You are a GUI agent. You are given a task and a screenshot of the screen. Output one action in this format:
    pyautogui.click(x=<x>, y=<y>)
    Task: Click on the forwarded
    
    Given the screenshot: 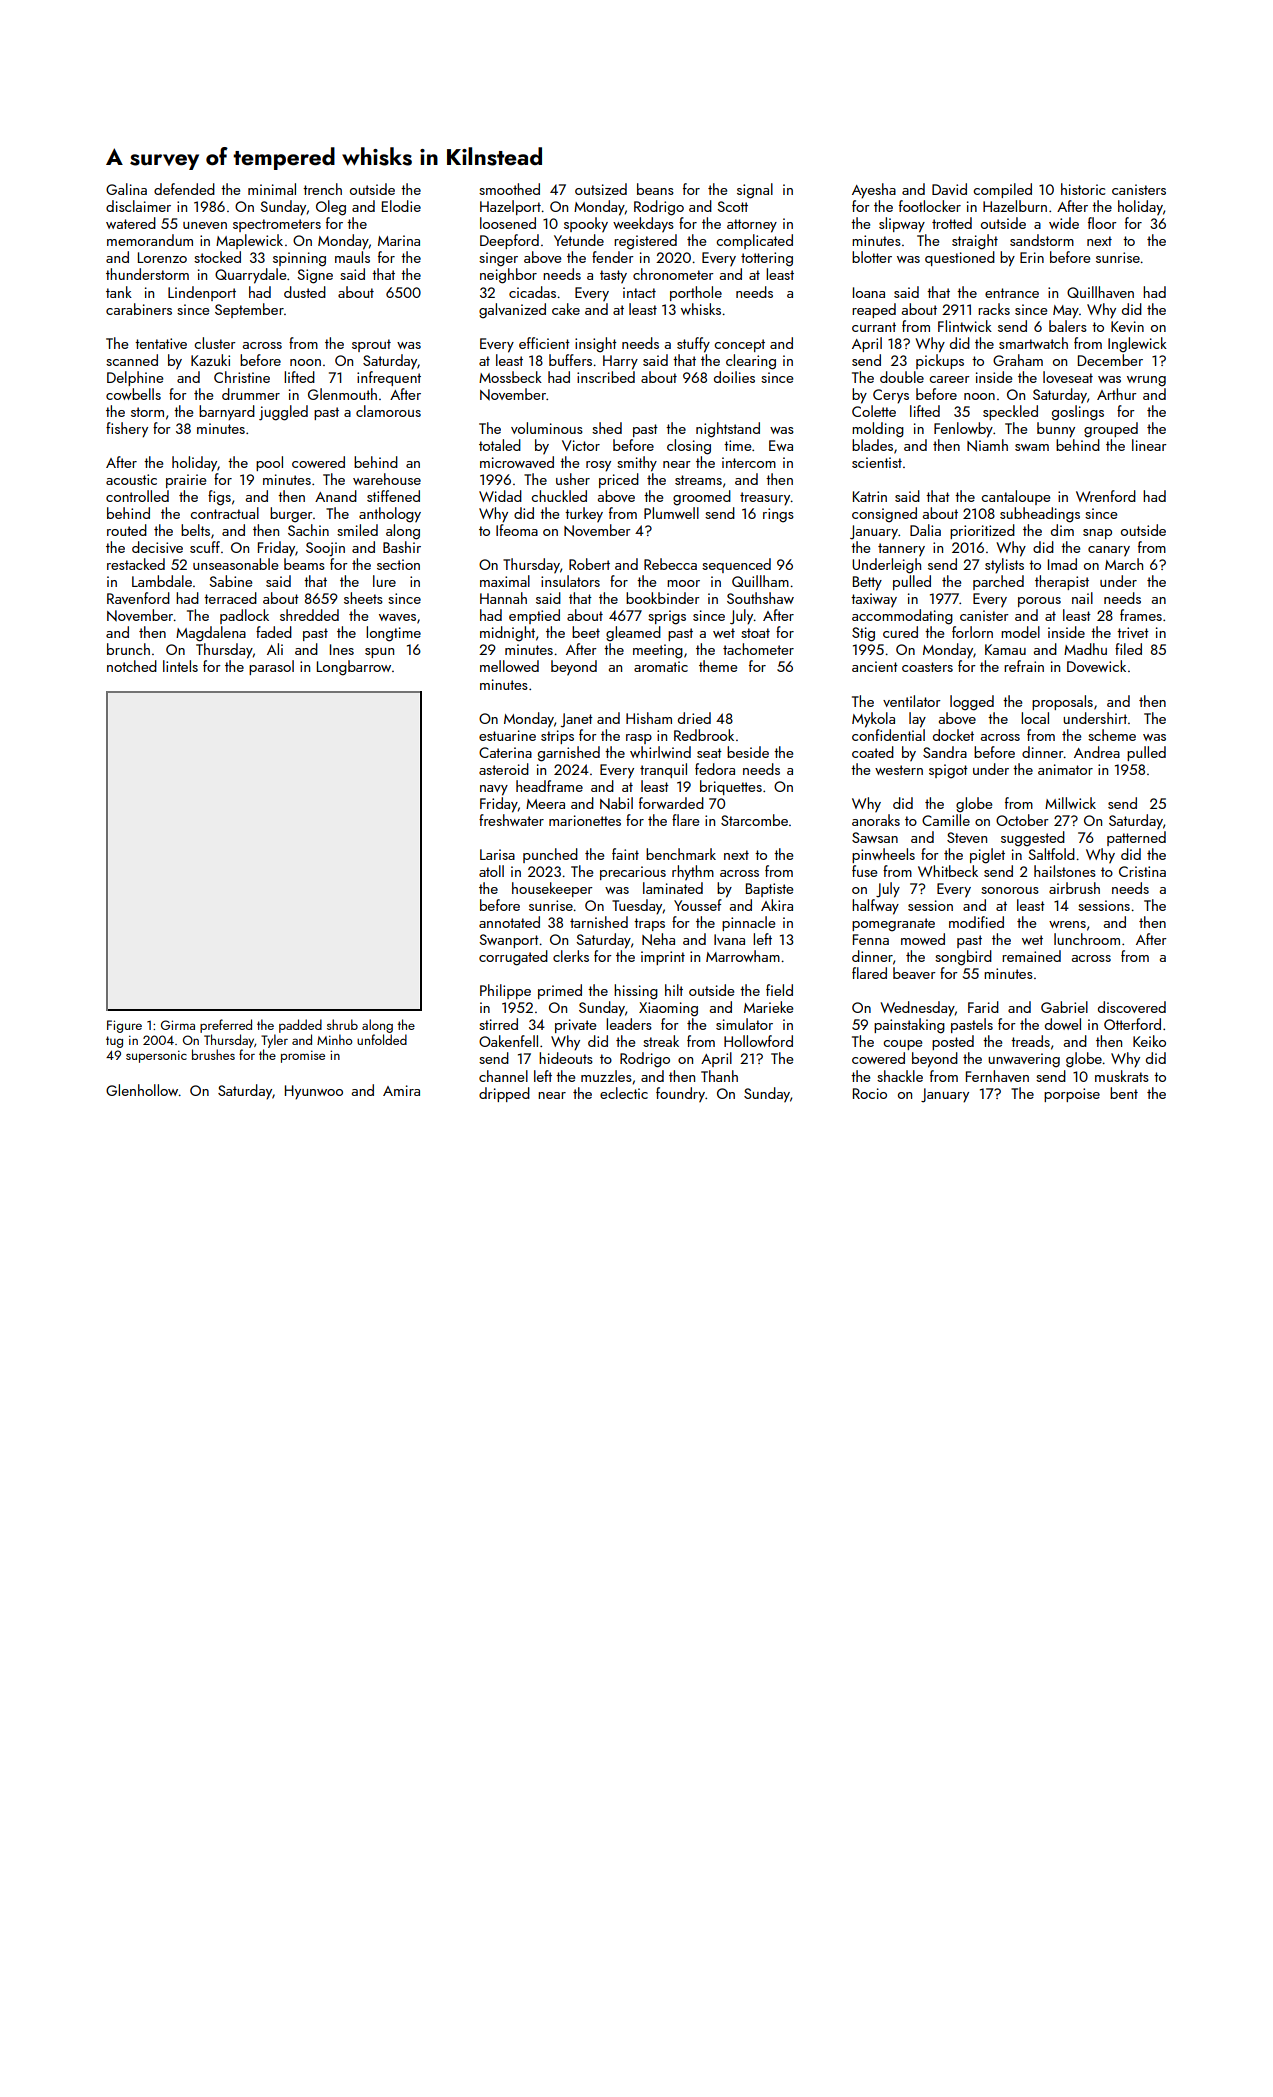 What is the action you would take?
    pyautogui.click(x=671, y=803)
